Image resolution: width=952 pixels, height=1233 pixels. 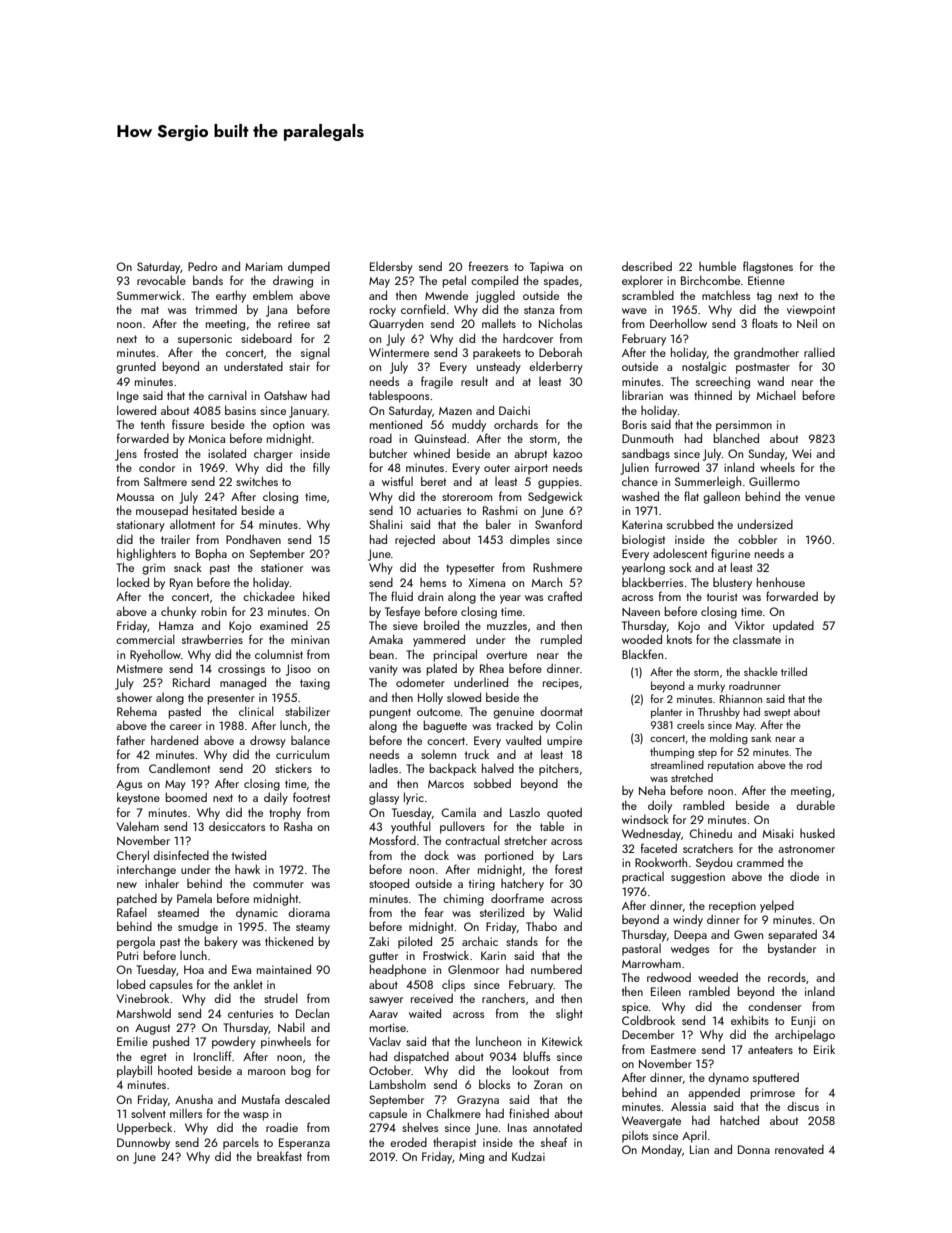 I want to click on thickened, so click(x=289, y=941).
